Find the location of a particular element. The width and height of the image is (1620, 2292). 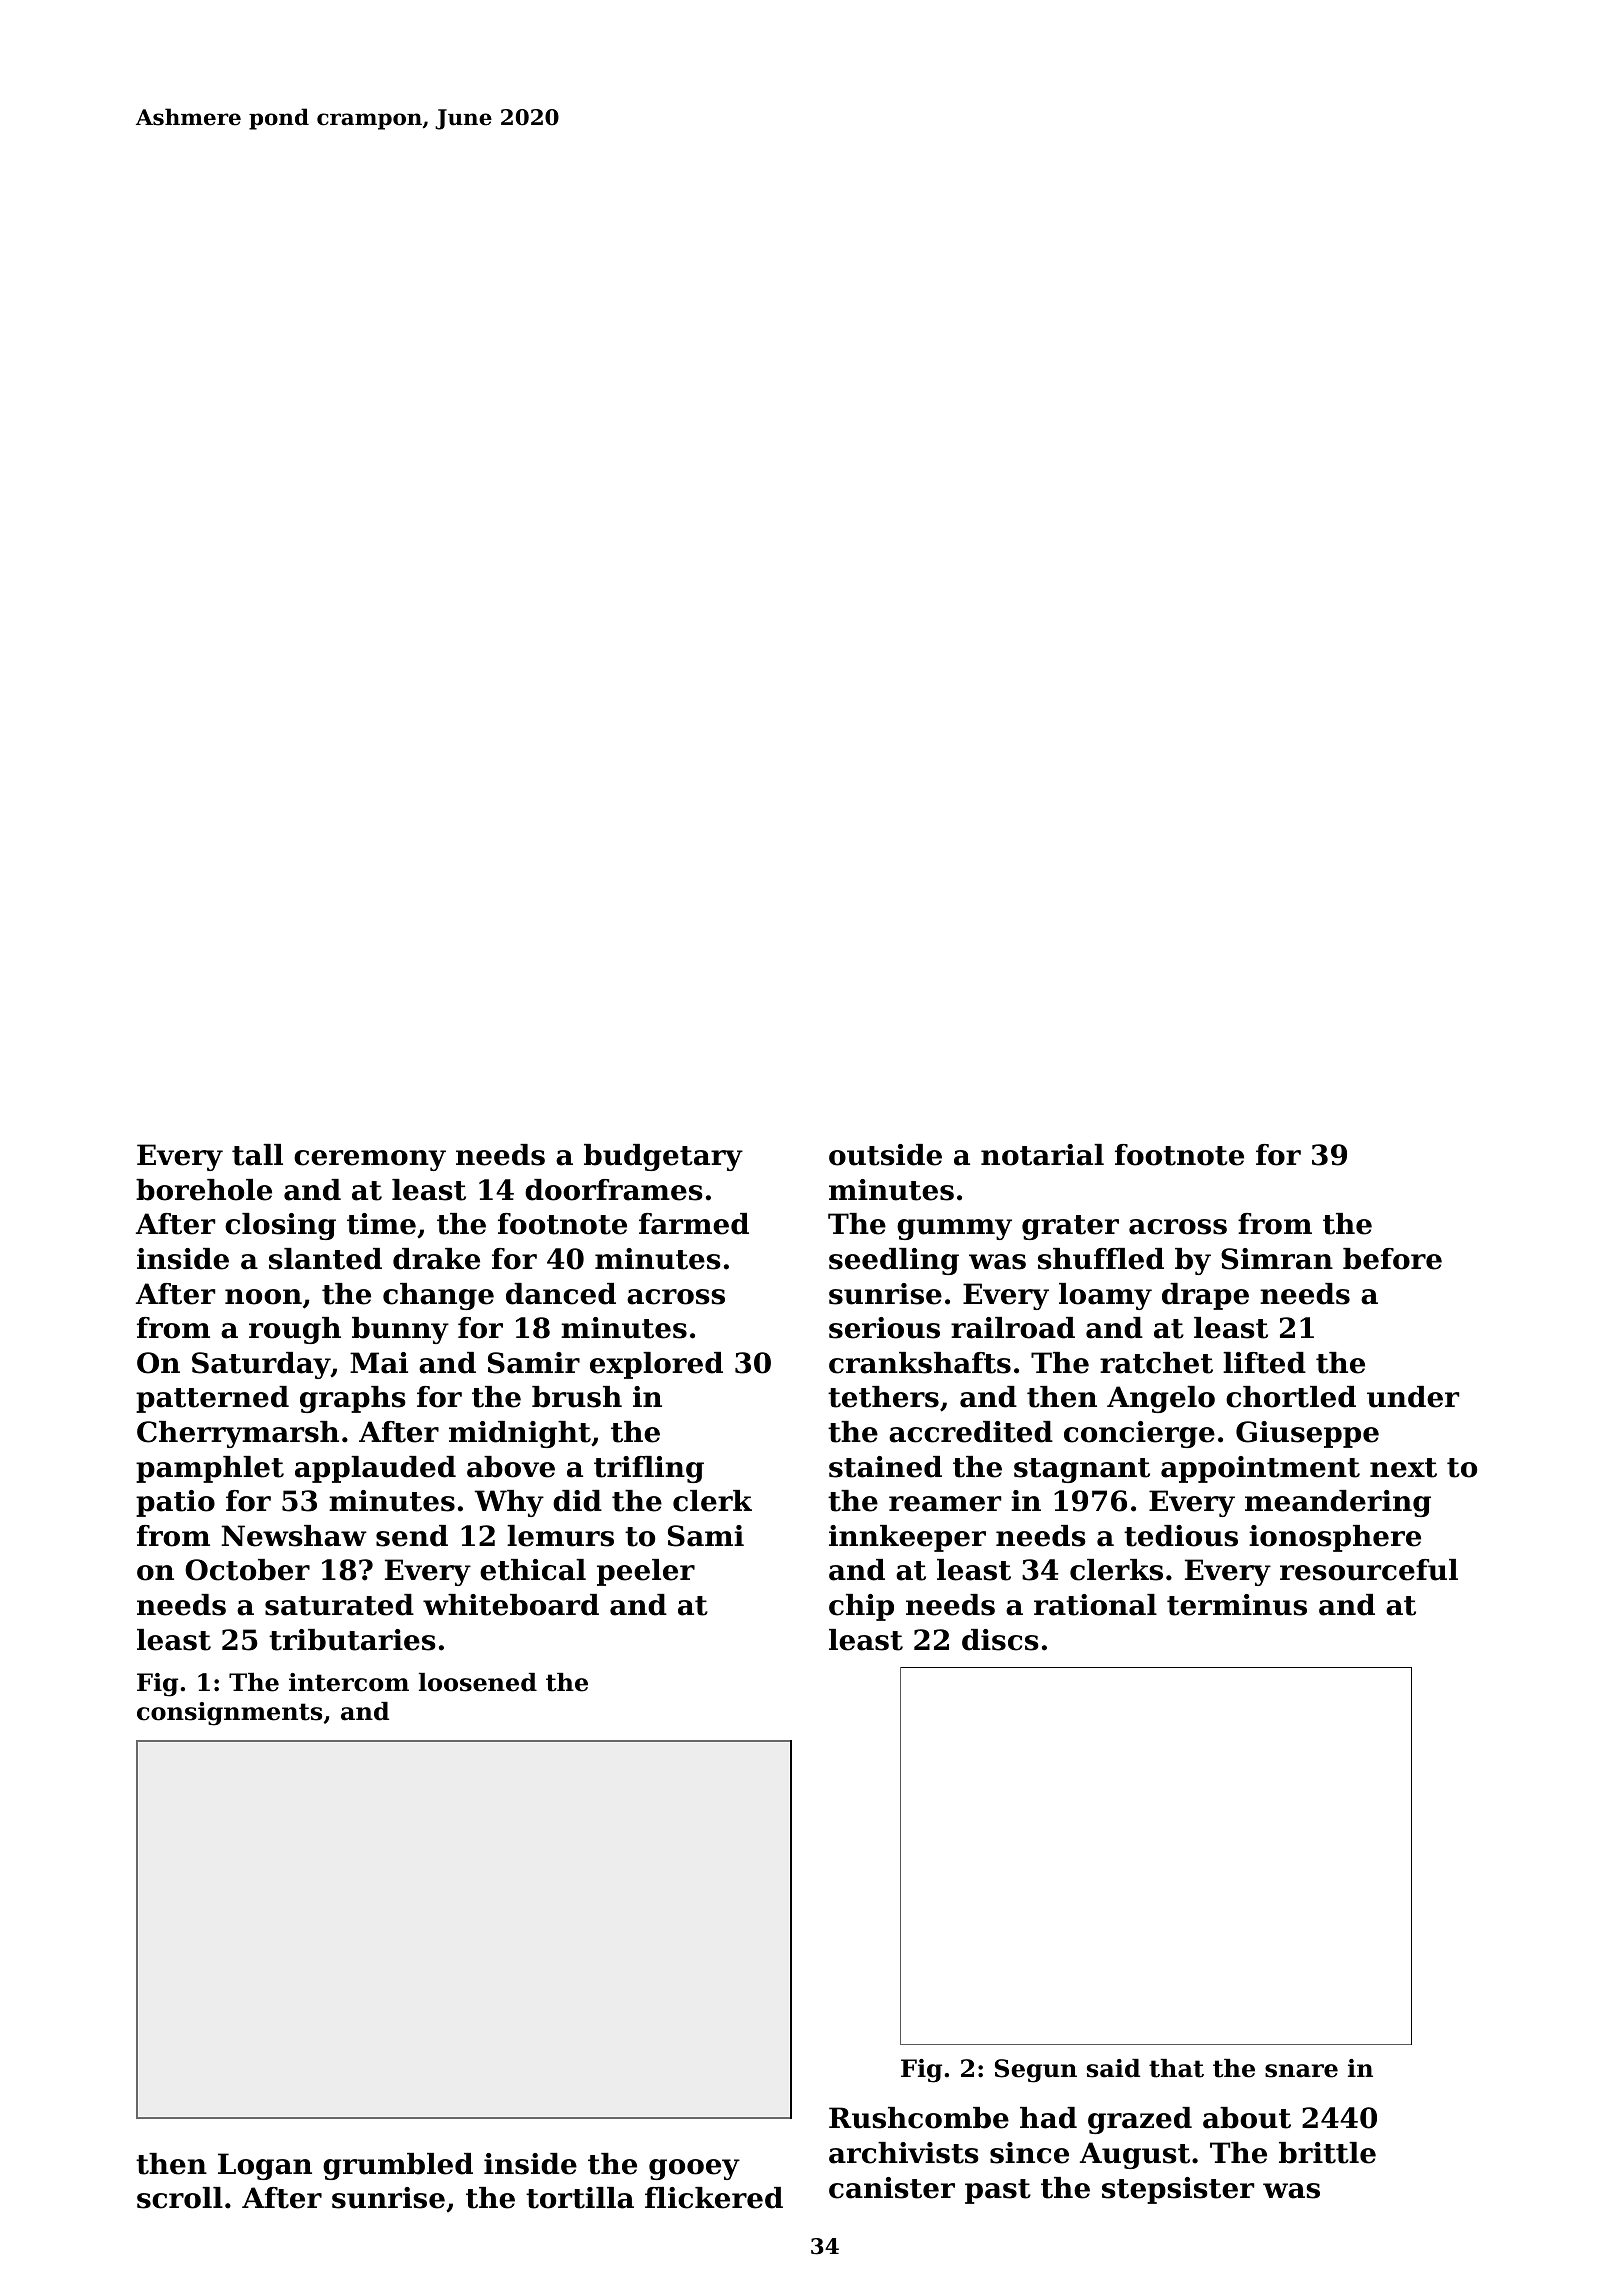

consignments is located at coordinates (229, 1714).
